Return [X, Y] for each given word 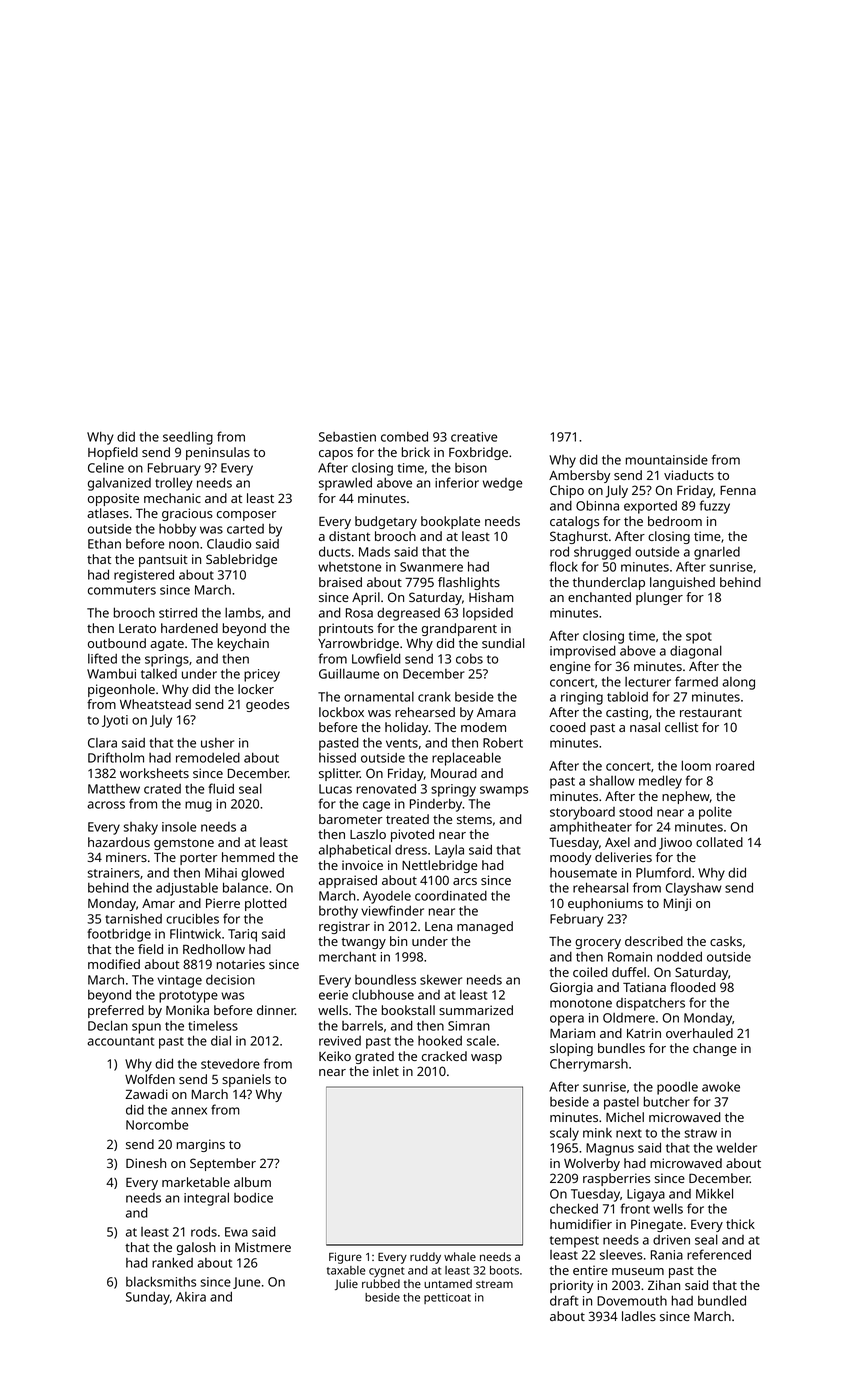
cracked [444, 1056]
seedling [188, 438]
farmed [696, 681]
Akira [191, 1297]
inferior [457, 482]
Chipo [567, 491]
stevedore [230, 1063]
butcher [667, 1101]
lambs [243, 613]
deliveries [623, 857]
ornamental [379, 697]
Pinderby [436, 805]
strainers [114, 873]
